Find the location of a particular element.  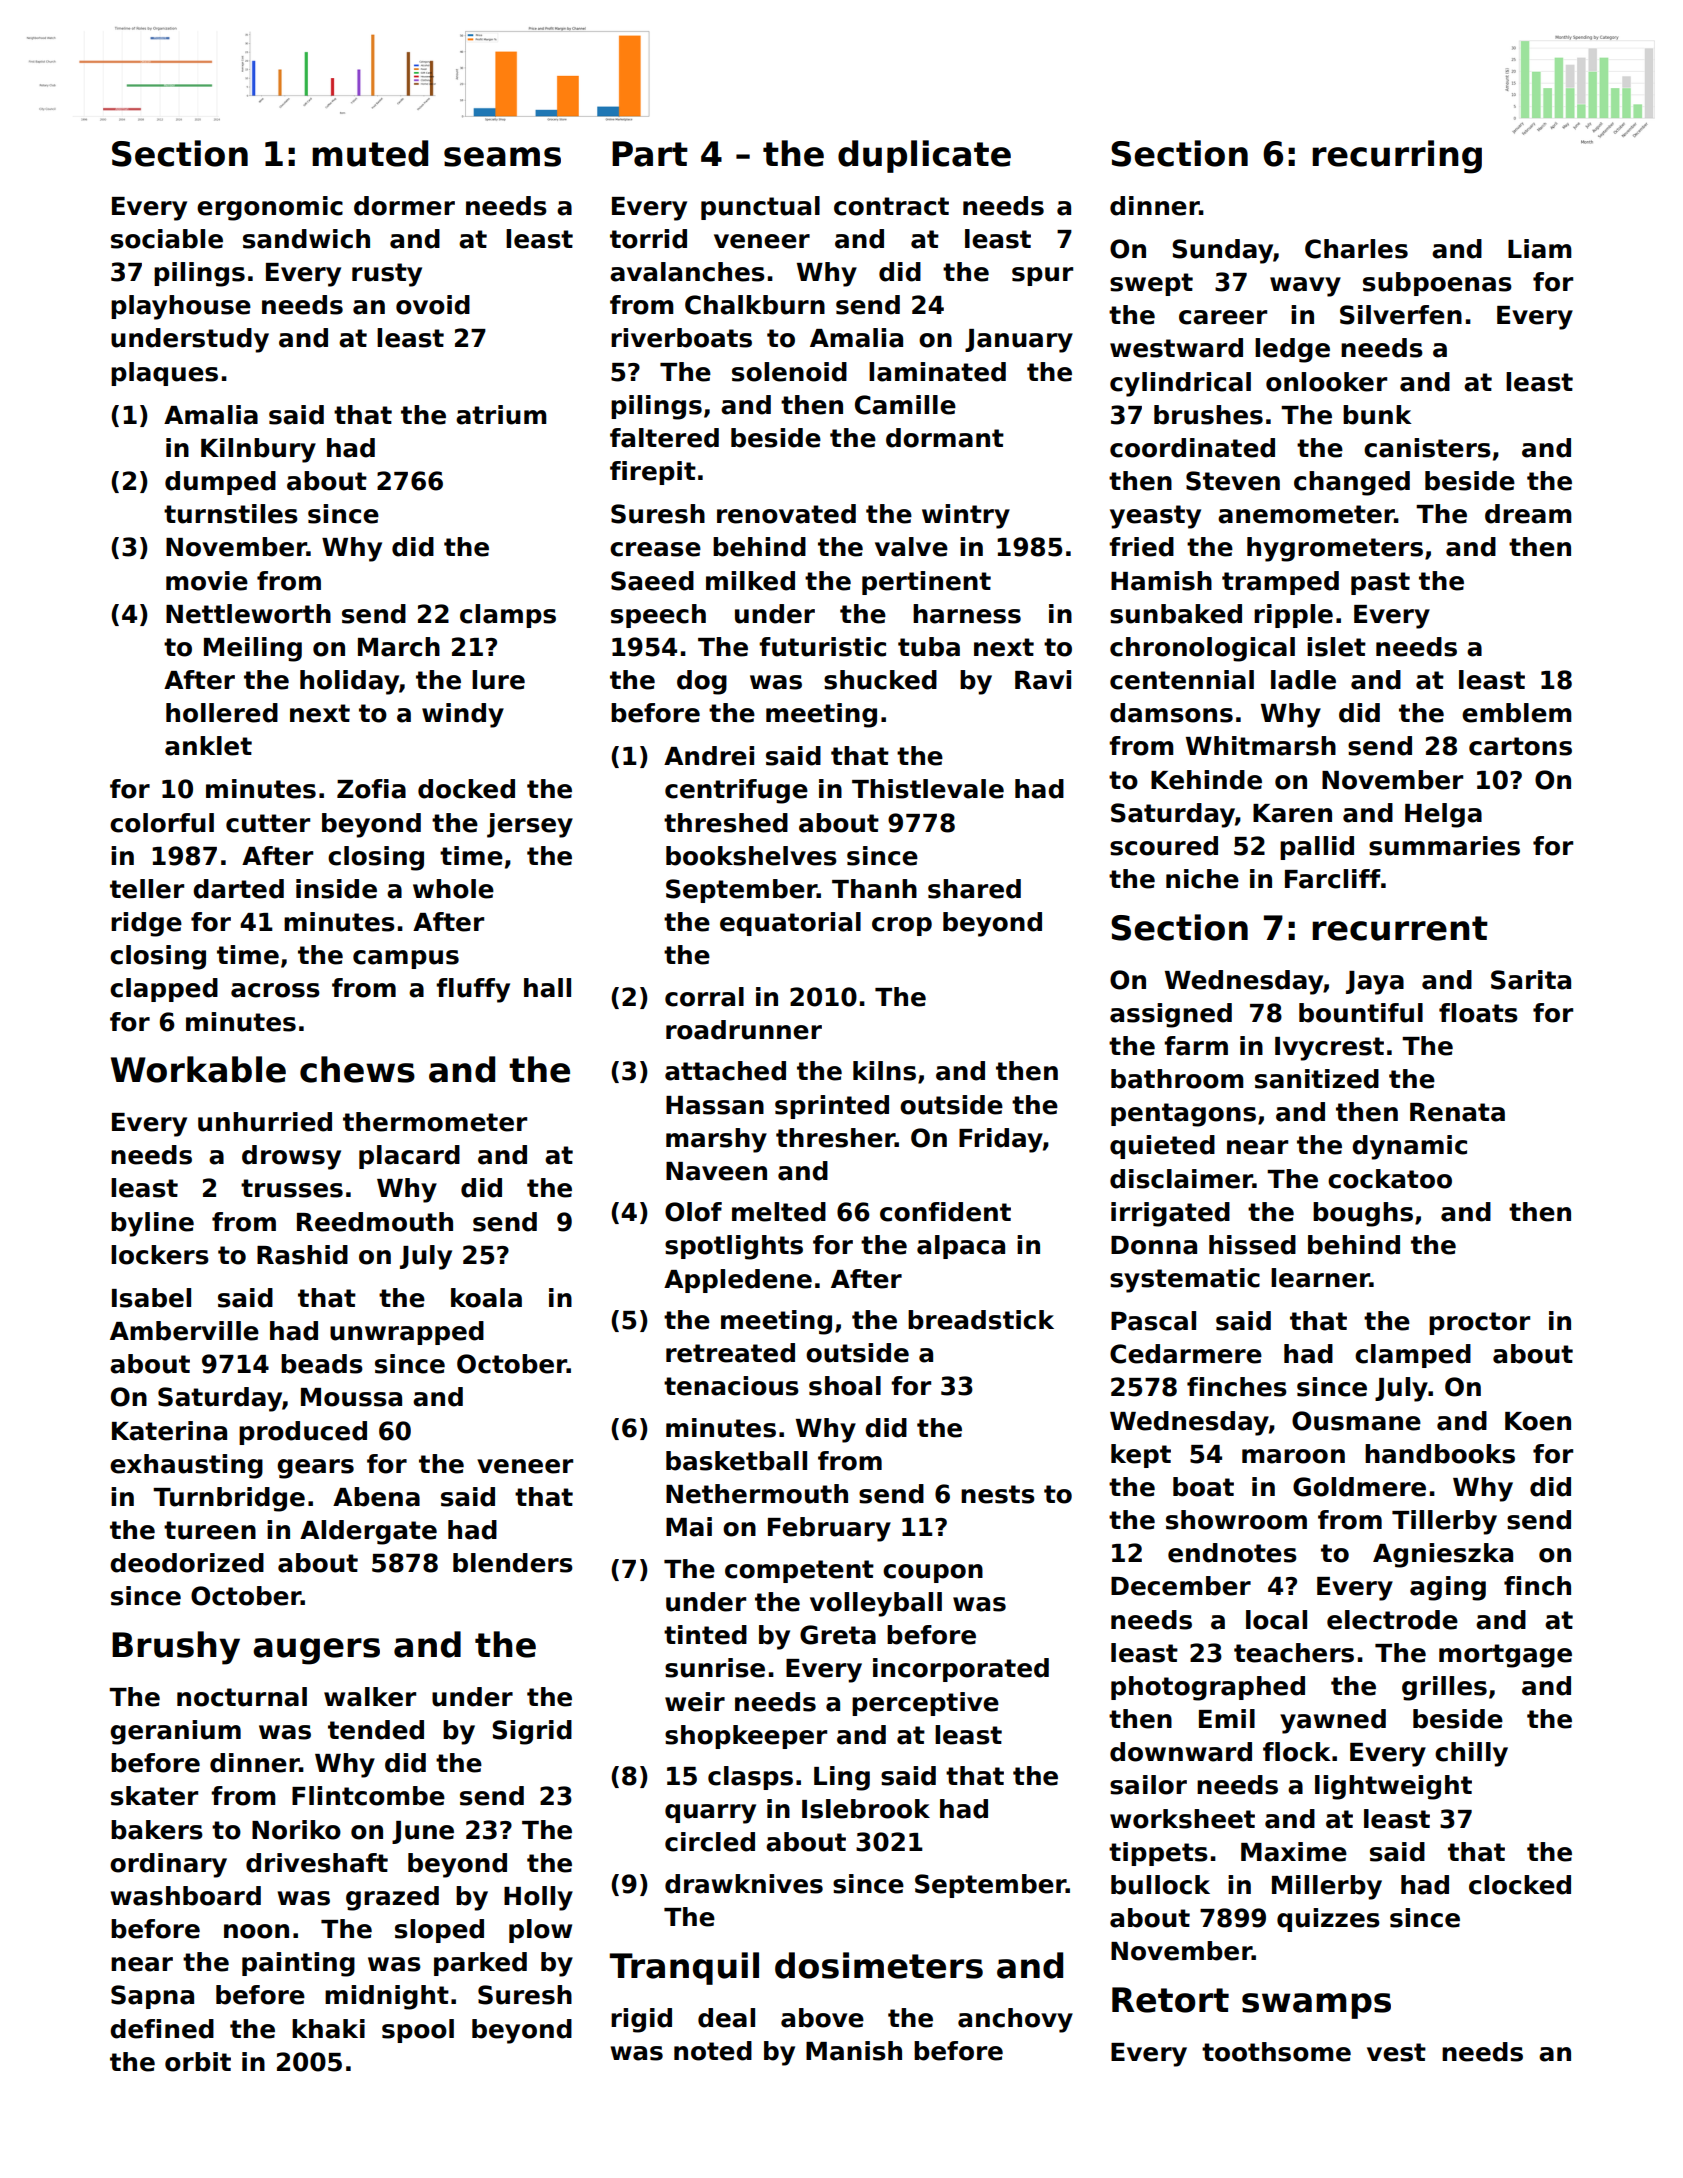

dosimeters is located at coordinates (879, 1965).
